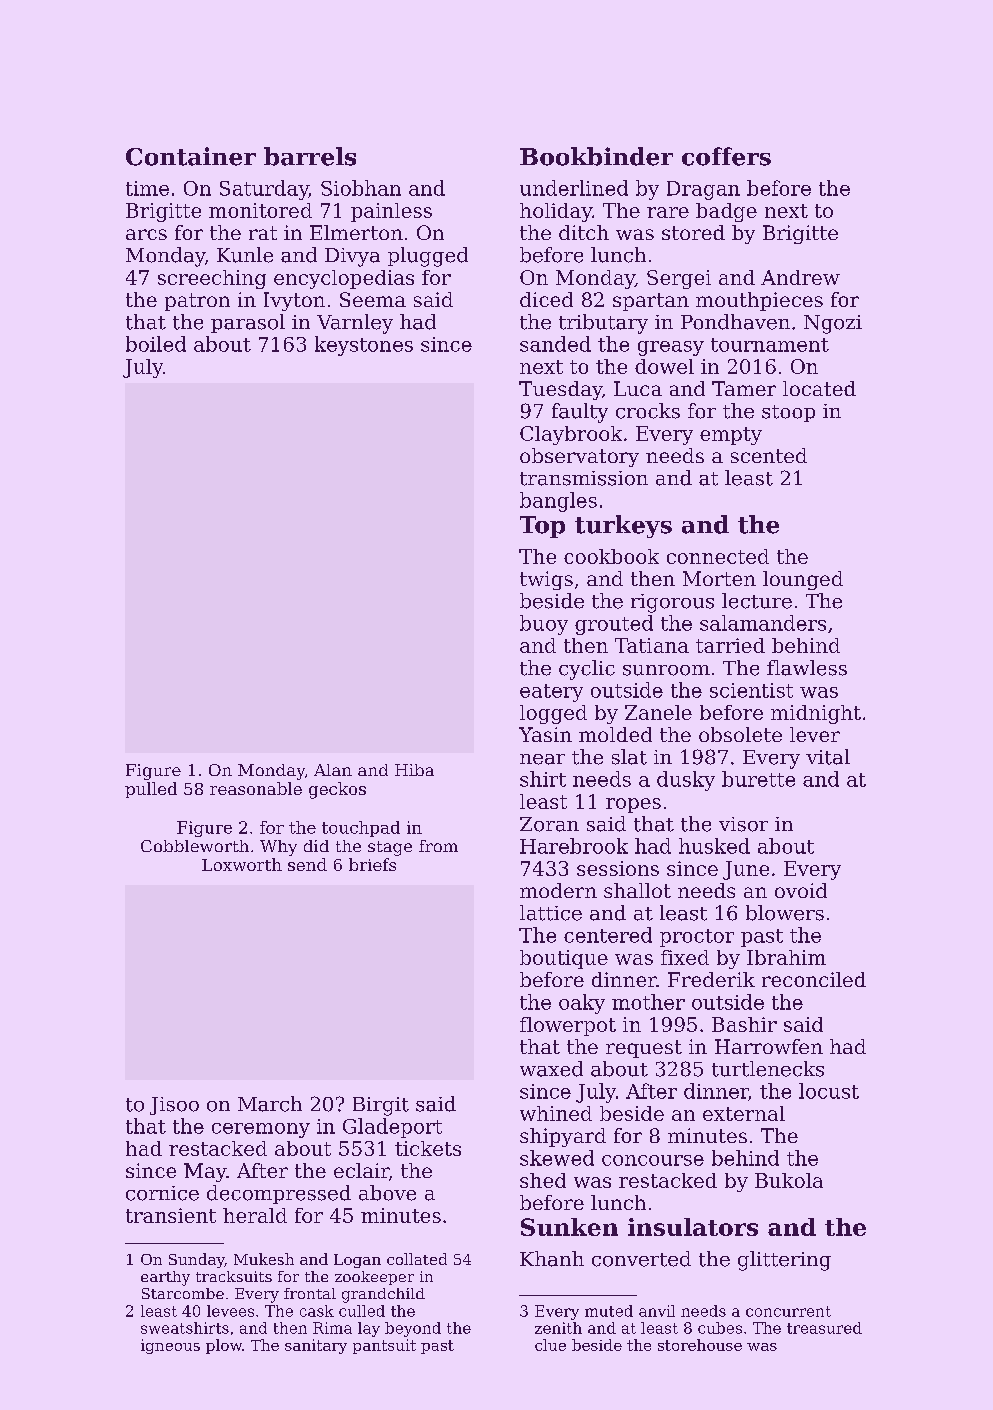 Image resolution: width=993 pixels, height=1410 pixels. Describe the element at coordinates (294, 301) in the screenshot. I see `Ivyton` at that location.
